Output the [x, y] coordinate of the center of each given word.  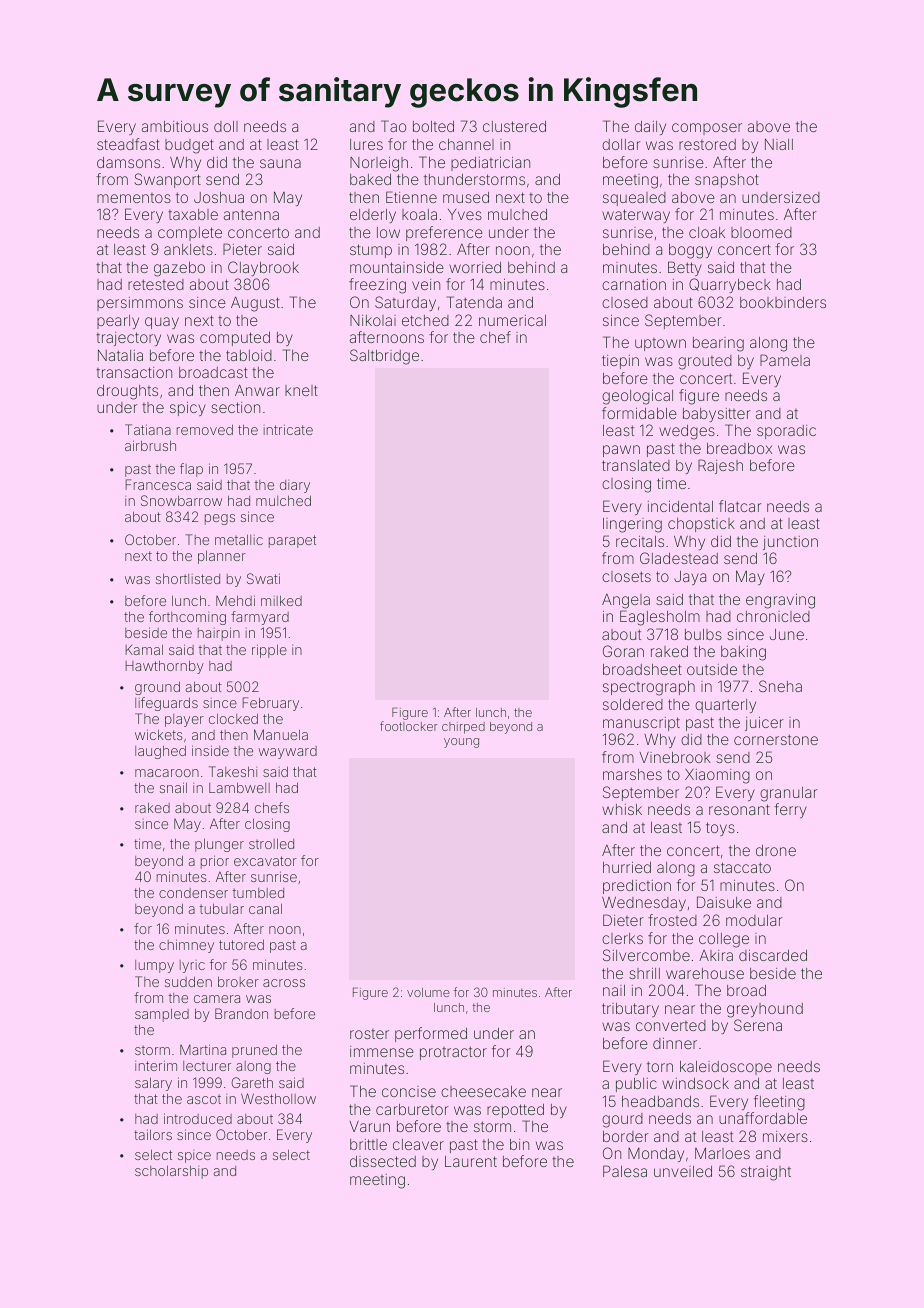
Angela [626, 601]
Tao [393, 126]
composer [707, 129]
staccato [742, 867]
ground [157, 688]
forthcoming [187, 618]
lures [366, 144]
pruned [254, 1051]
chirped [463, 728]
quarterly [725, 706]
